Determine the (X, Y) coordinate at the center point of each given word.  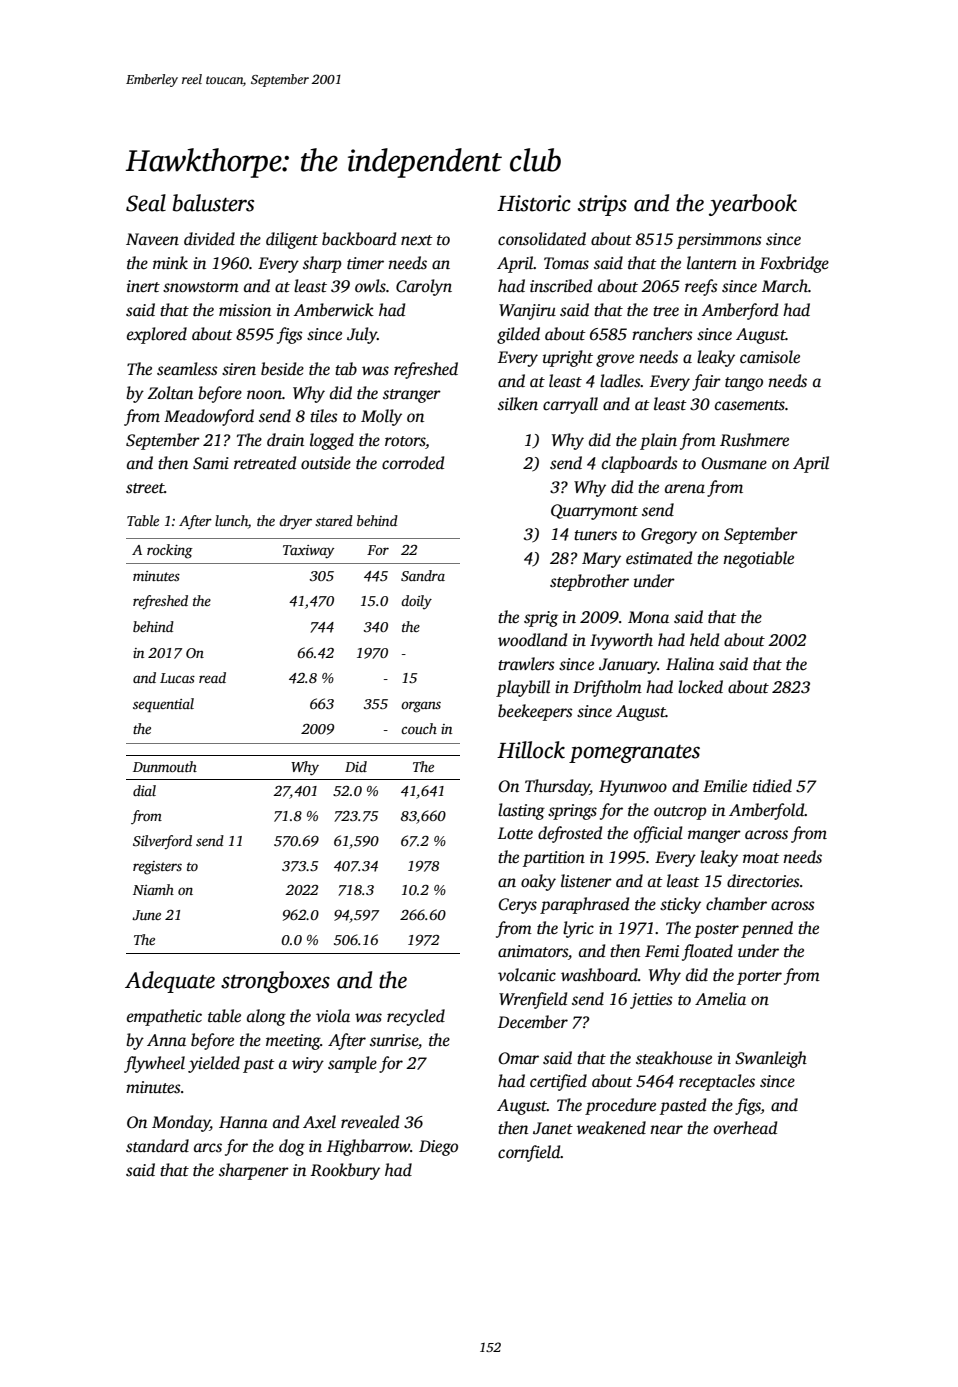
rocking (170, 551)
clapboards (640, 464)
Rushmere (754, 440)
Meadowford (209, 417)
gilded (518, 335)
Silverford (162, 842)
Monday (181, 1123)
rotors (405, 441)
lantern (712, 263)
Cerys (517, 906)
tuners (595, 535)
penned (767, 929)
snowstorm (201, 287)
